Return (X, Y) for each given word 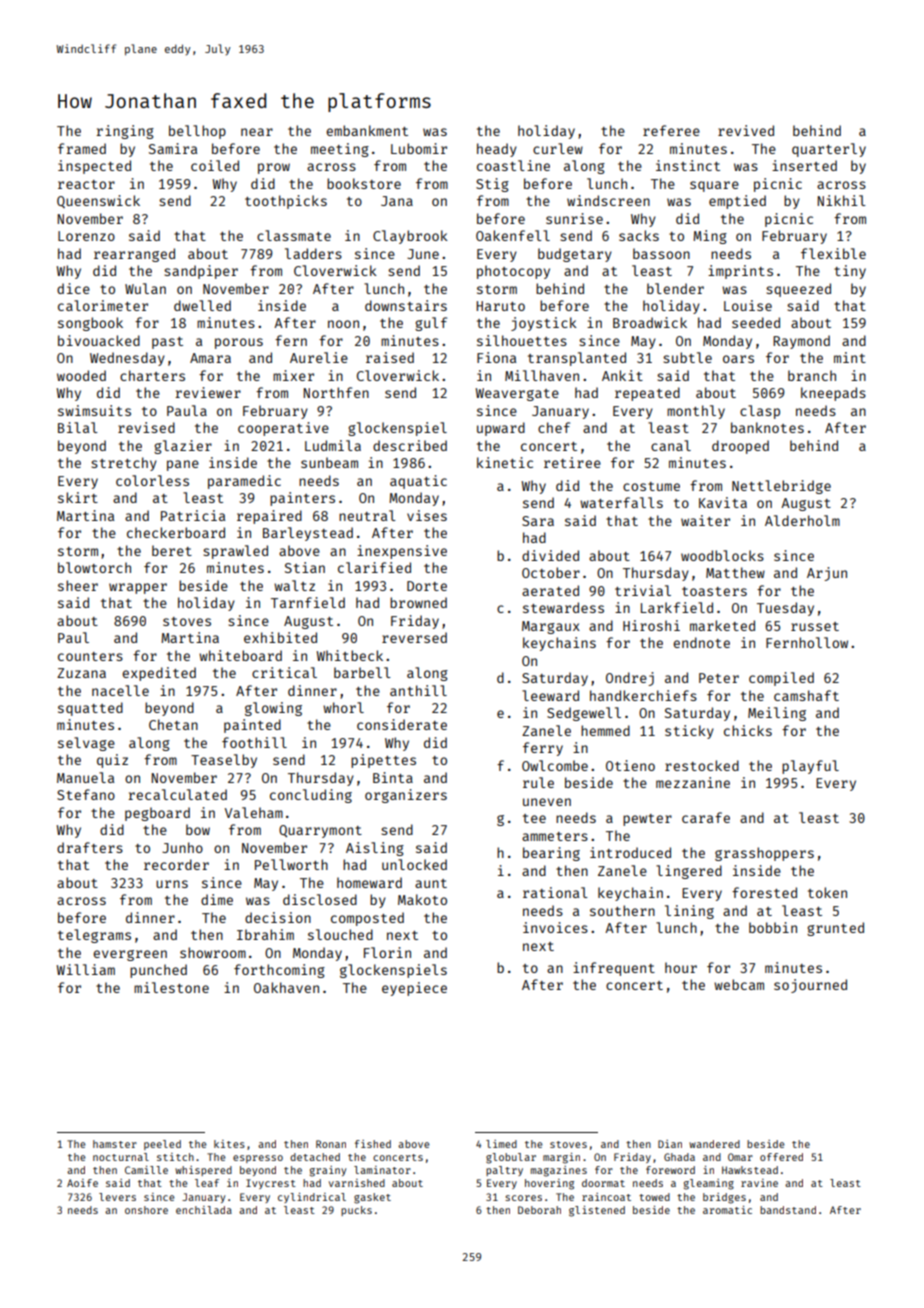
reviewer (208, 392)
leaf (207, 1183)
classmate (294, 235)
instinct (688, 165)
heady (497, 150)
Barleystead (308, 534)
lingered (689, 872)
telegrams (94, 936)
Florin (387, 952)
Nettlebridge (781, 487)
